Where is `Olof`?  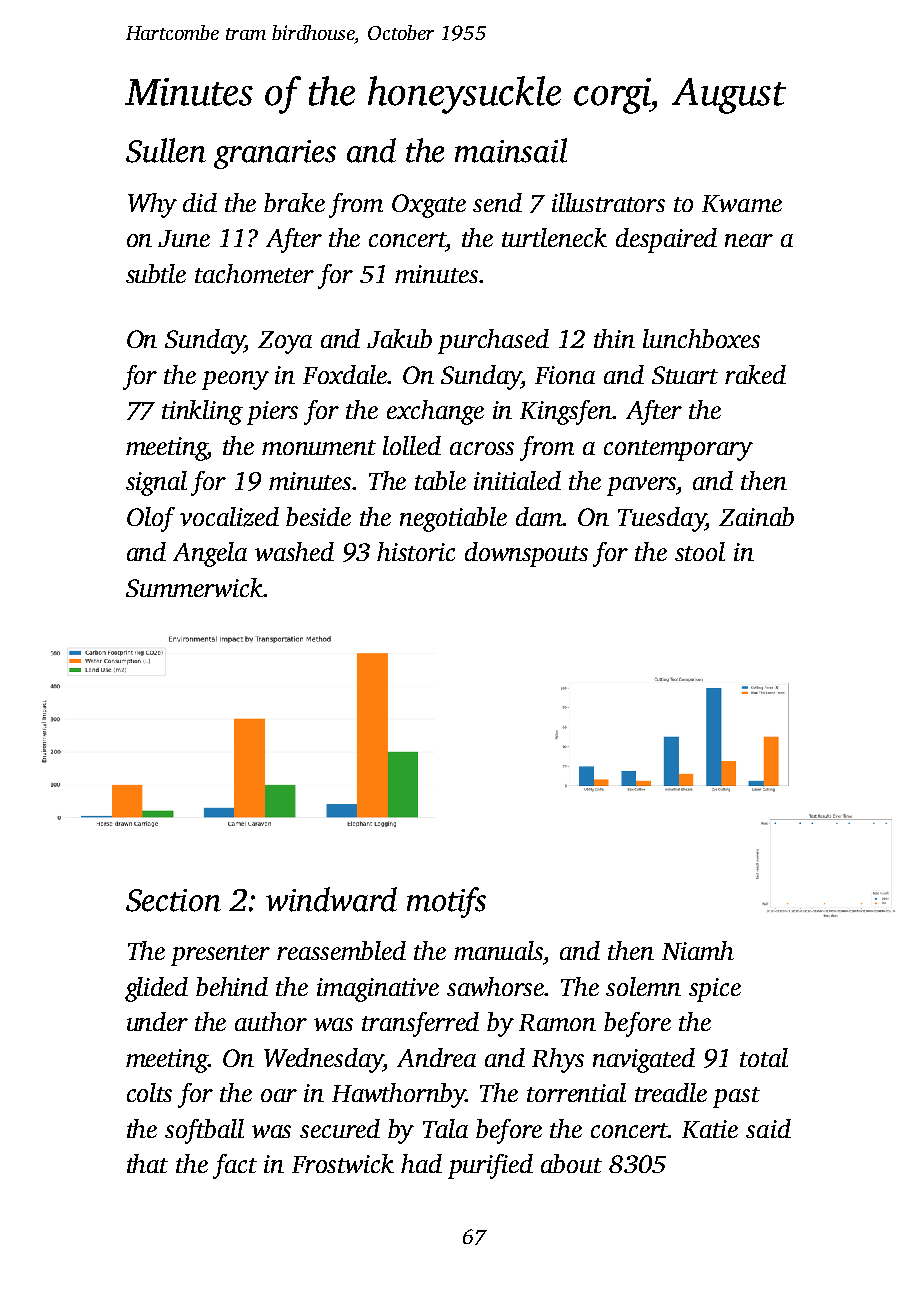
Olof is located at coordinates (151, 519).
